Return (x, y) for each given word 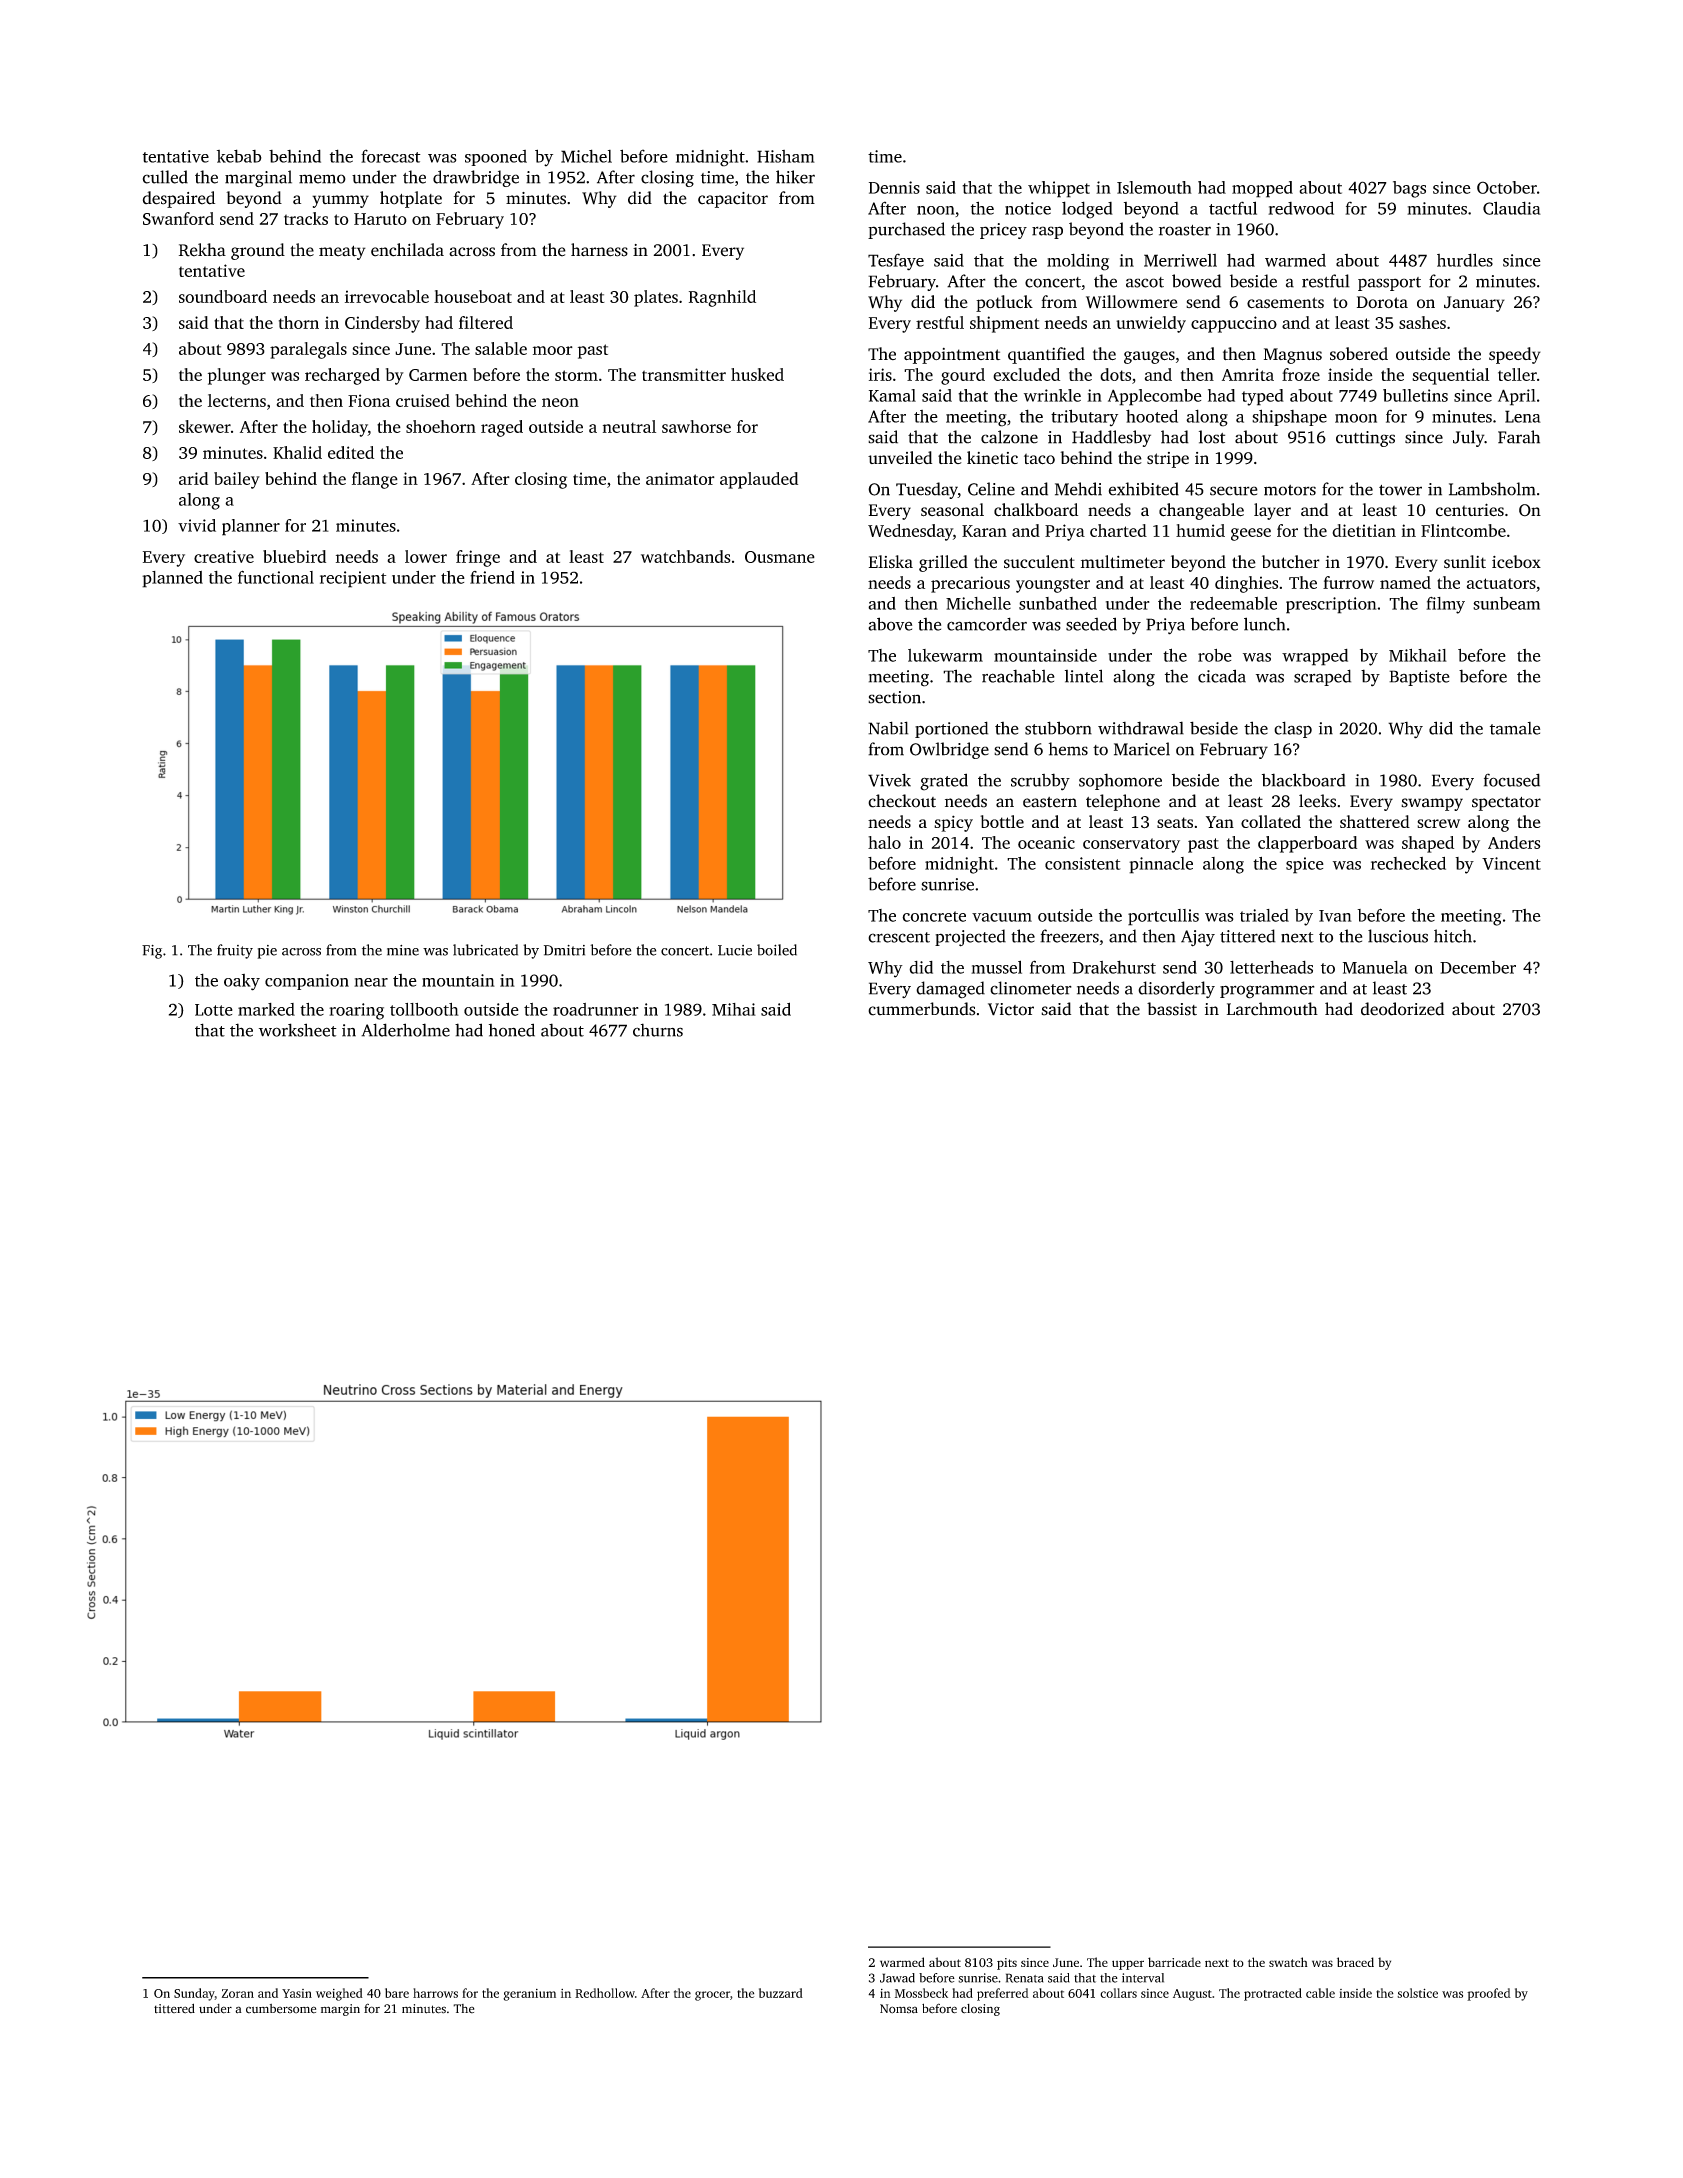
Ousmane (780, 557)
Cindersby (382, 324)
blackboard (1304, 780)
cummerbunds (922, 1009)
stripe (1168, 460)
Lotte (214, 1010)
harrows (435, 1993)
